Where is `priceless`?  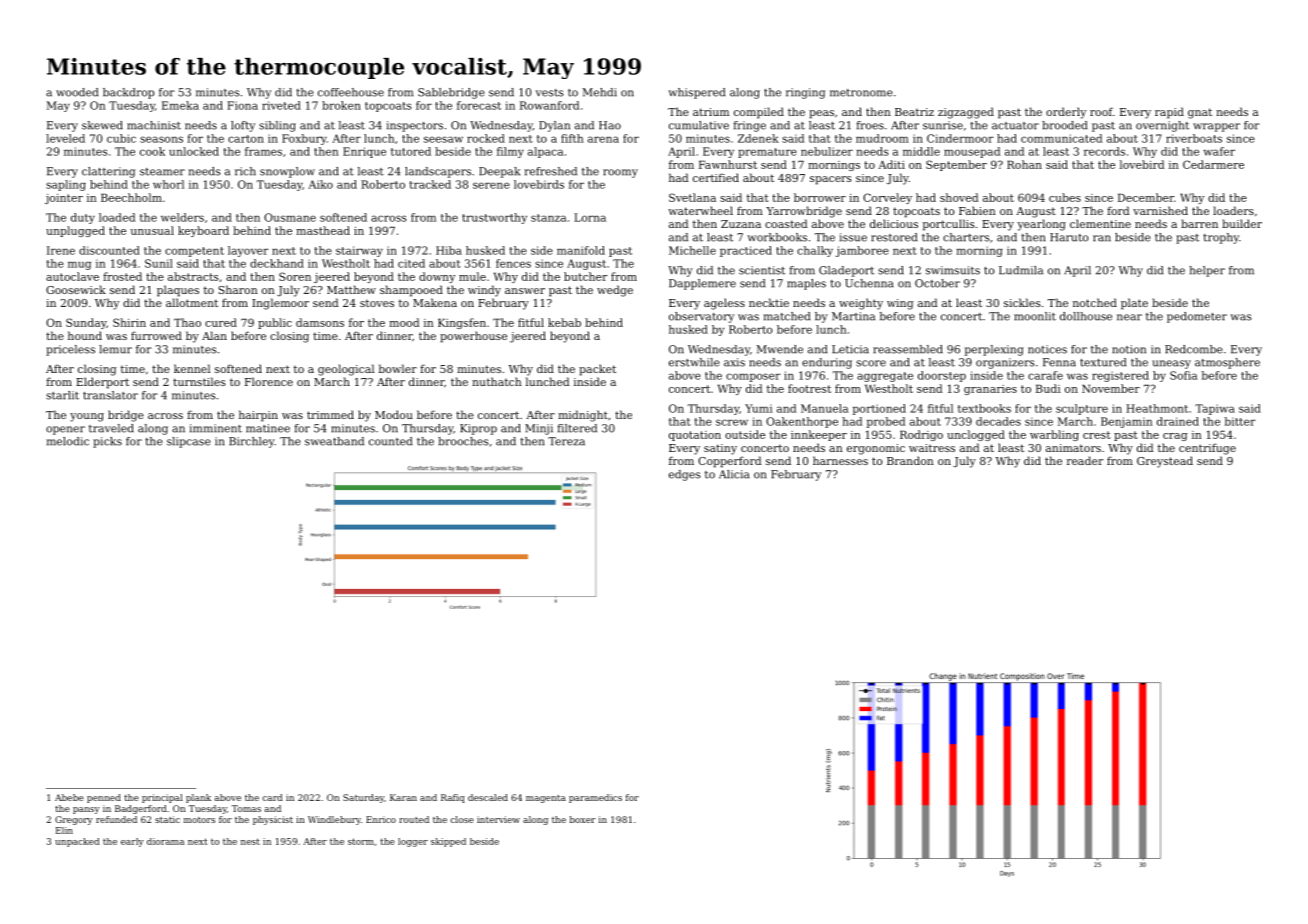 priceless is located at coordinates (70, 350).
